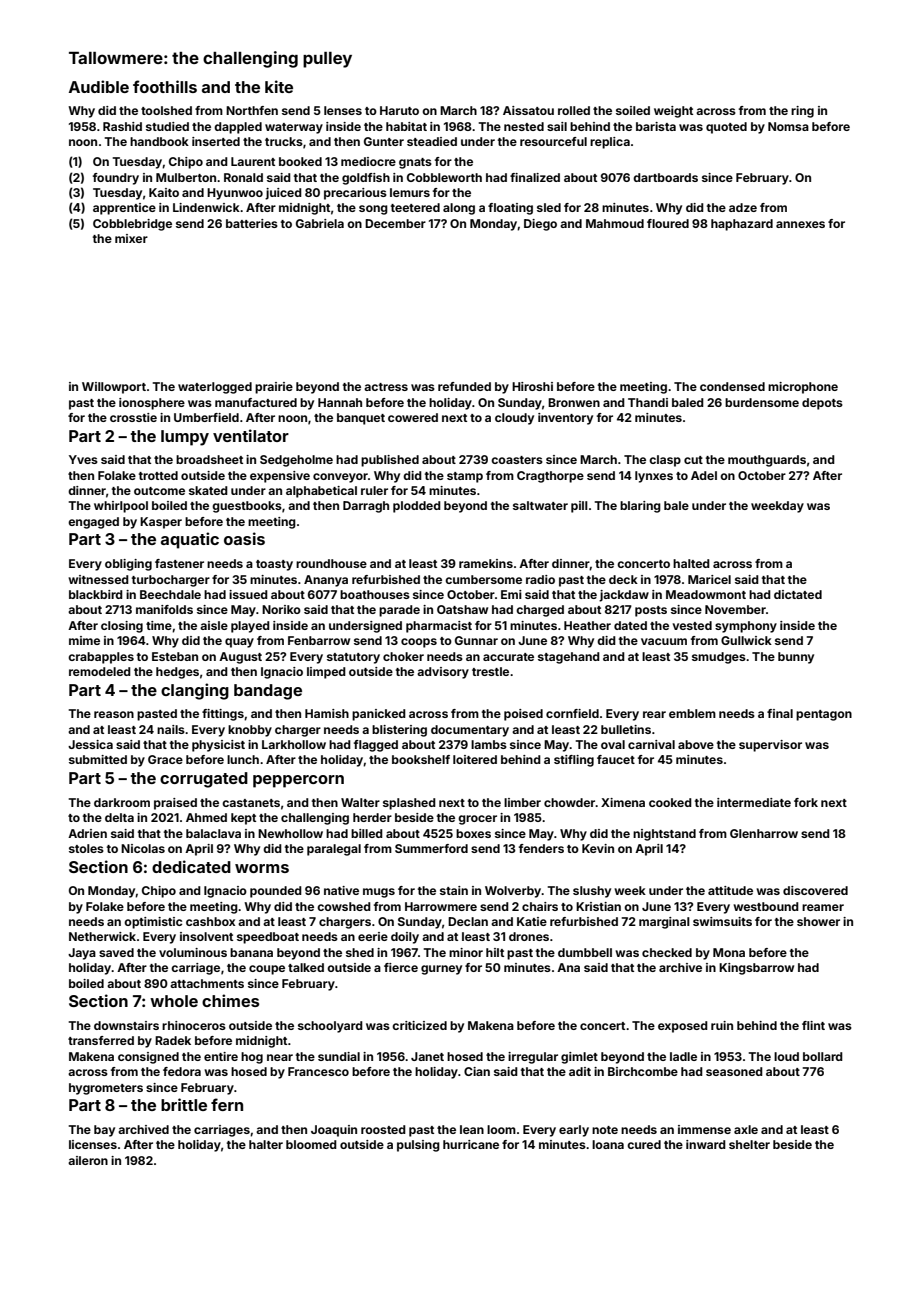  What do you see at coordinates (574, 1131) in the image?
I see `early` at bounding box center [574, 1131].
